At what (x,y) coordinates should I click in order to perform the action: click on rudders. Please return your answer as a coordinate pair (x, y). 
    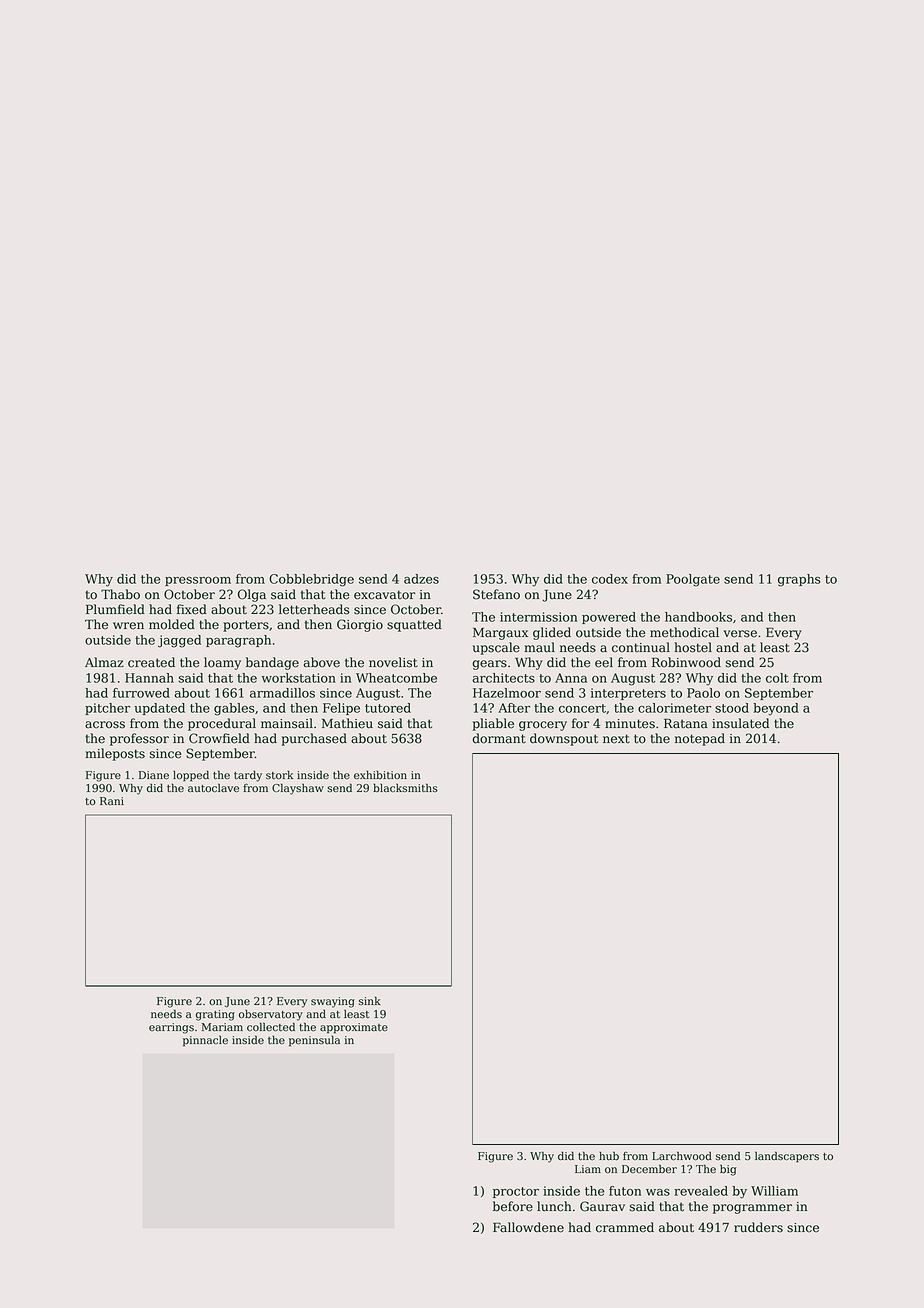
    Looking at the image, I should click on (758, 1227).
